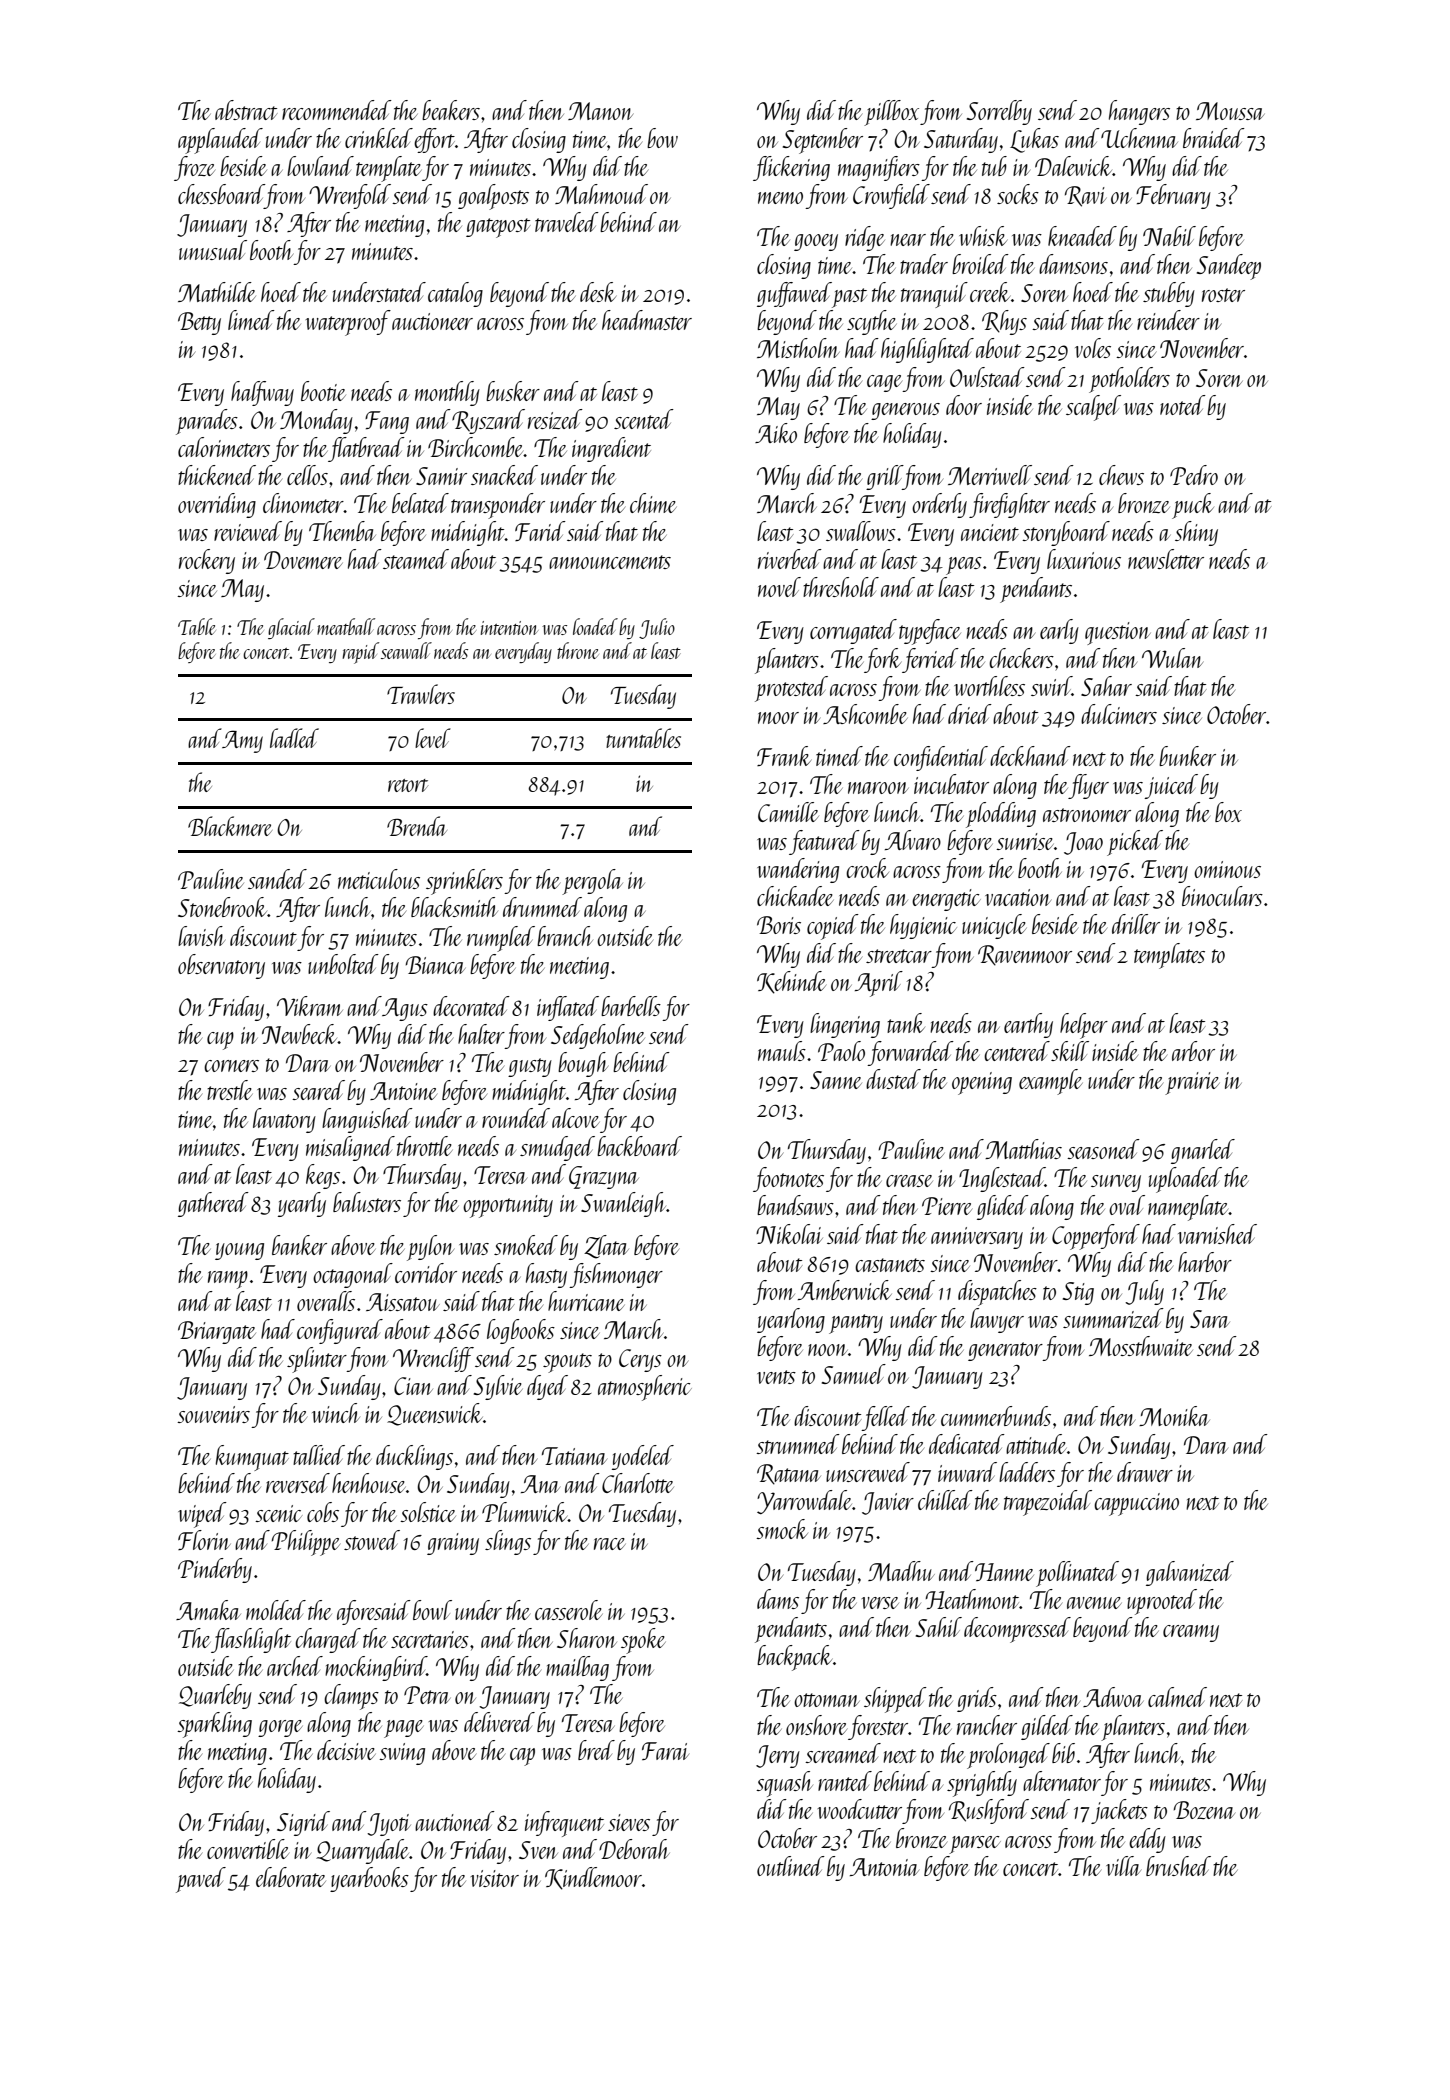 Image resolution: width=1450 pixels, height=2100 pixels. What do you see at coordinates (1192, 1083) in the document?
I see `prairie` at bounding box center [1192, 1083].
